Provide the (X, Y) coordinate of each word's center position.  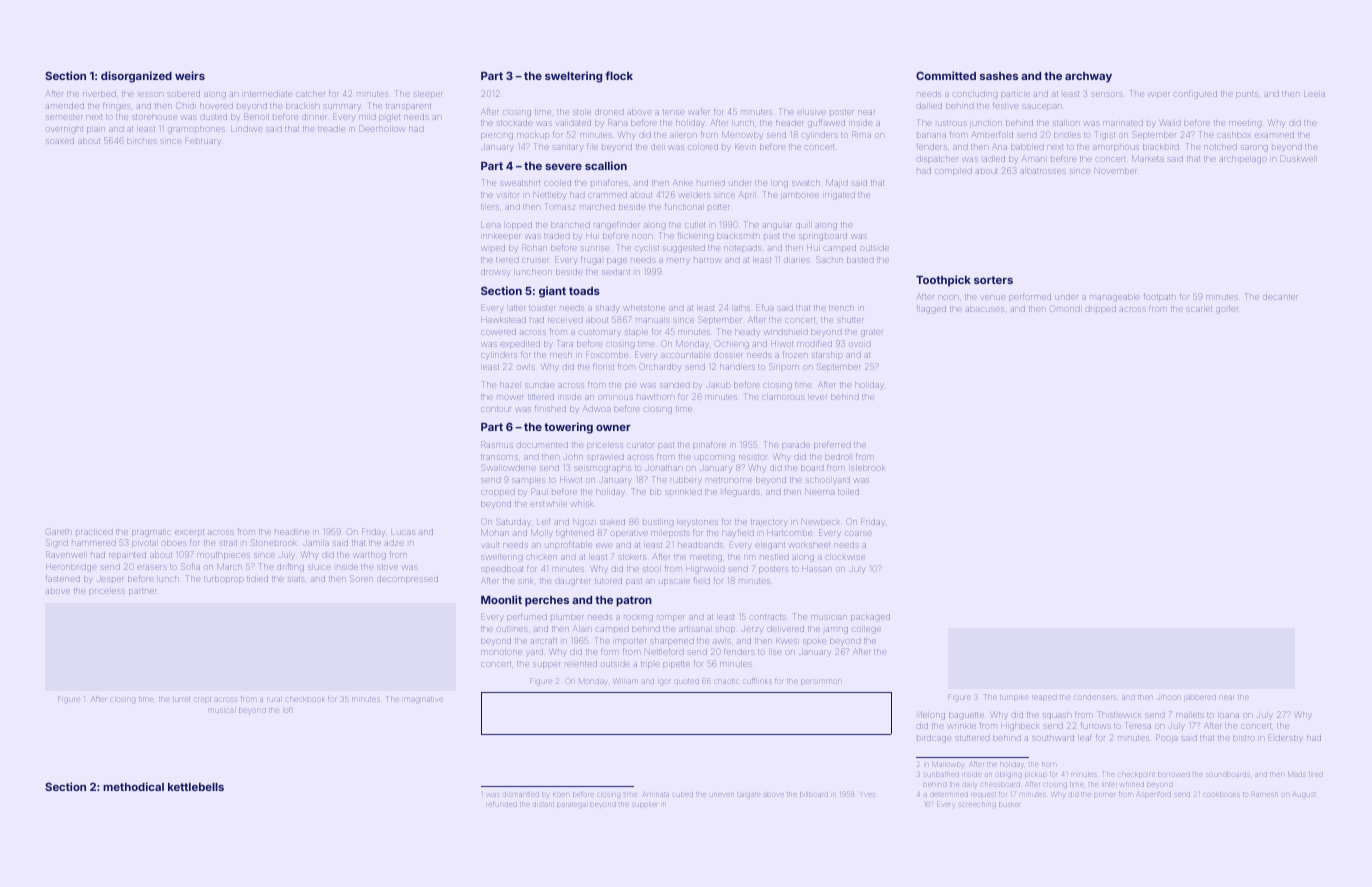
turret (181, 699)
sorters (993, 280)
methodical (133, 786)
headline (292, 532)
